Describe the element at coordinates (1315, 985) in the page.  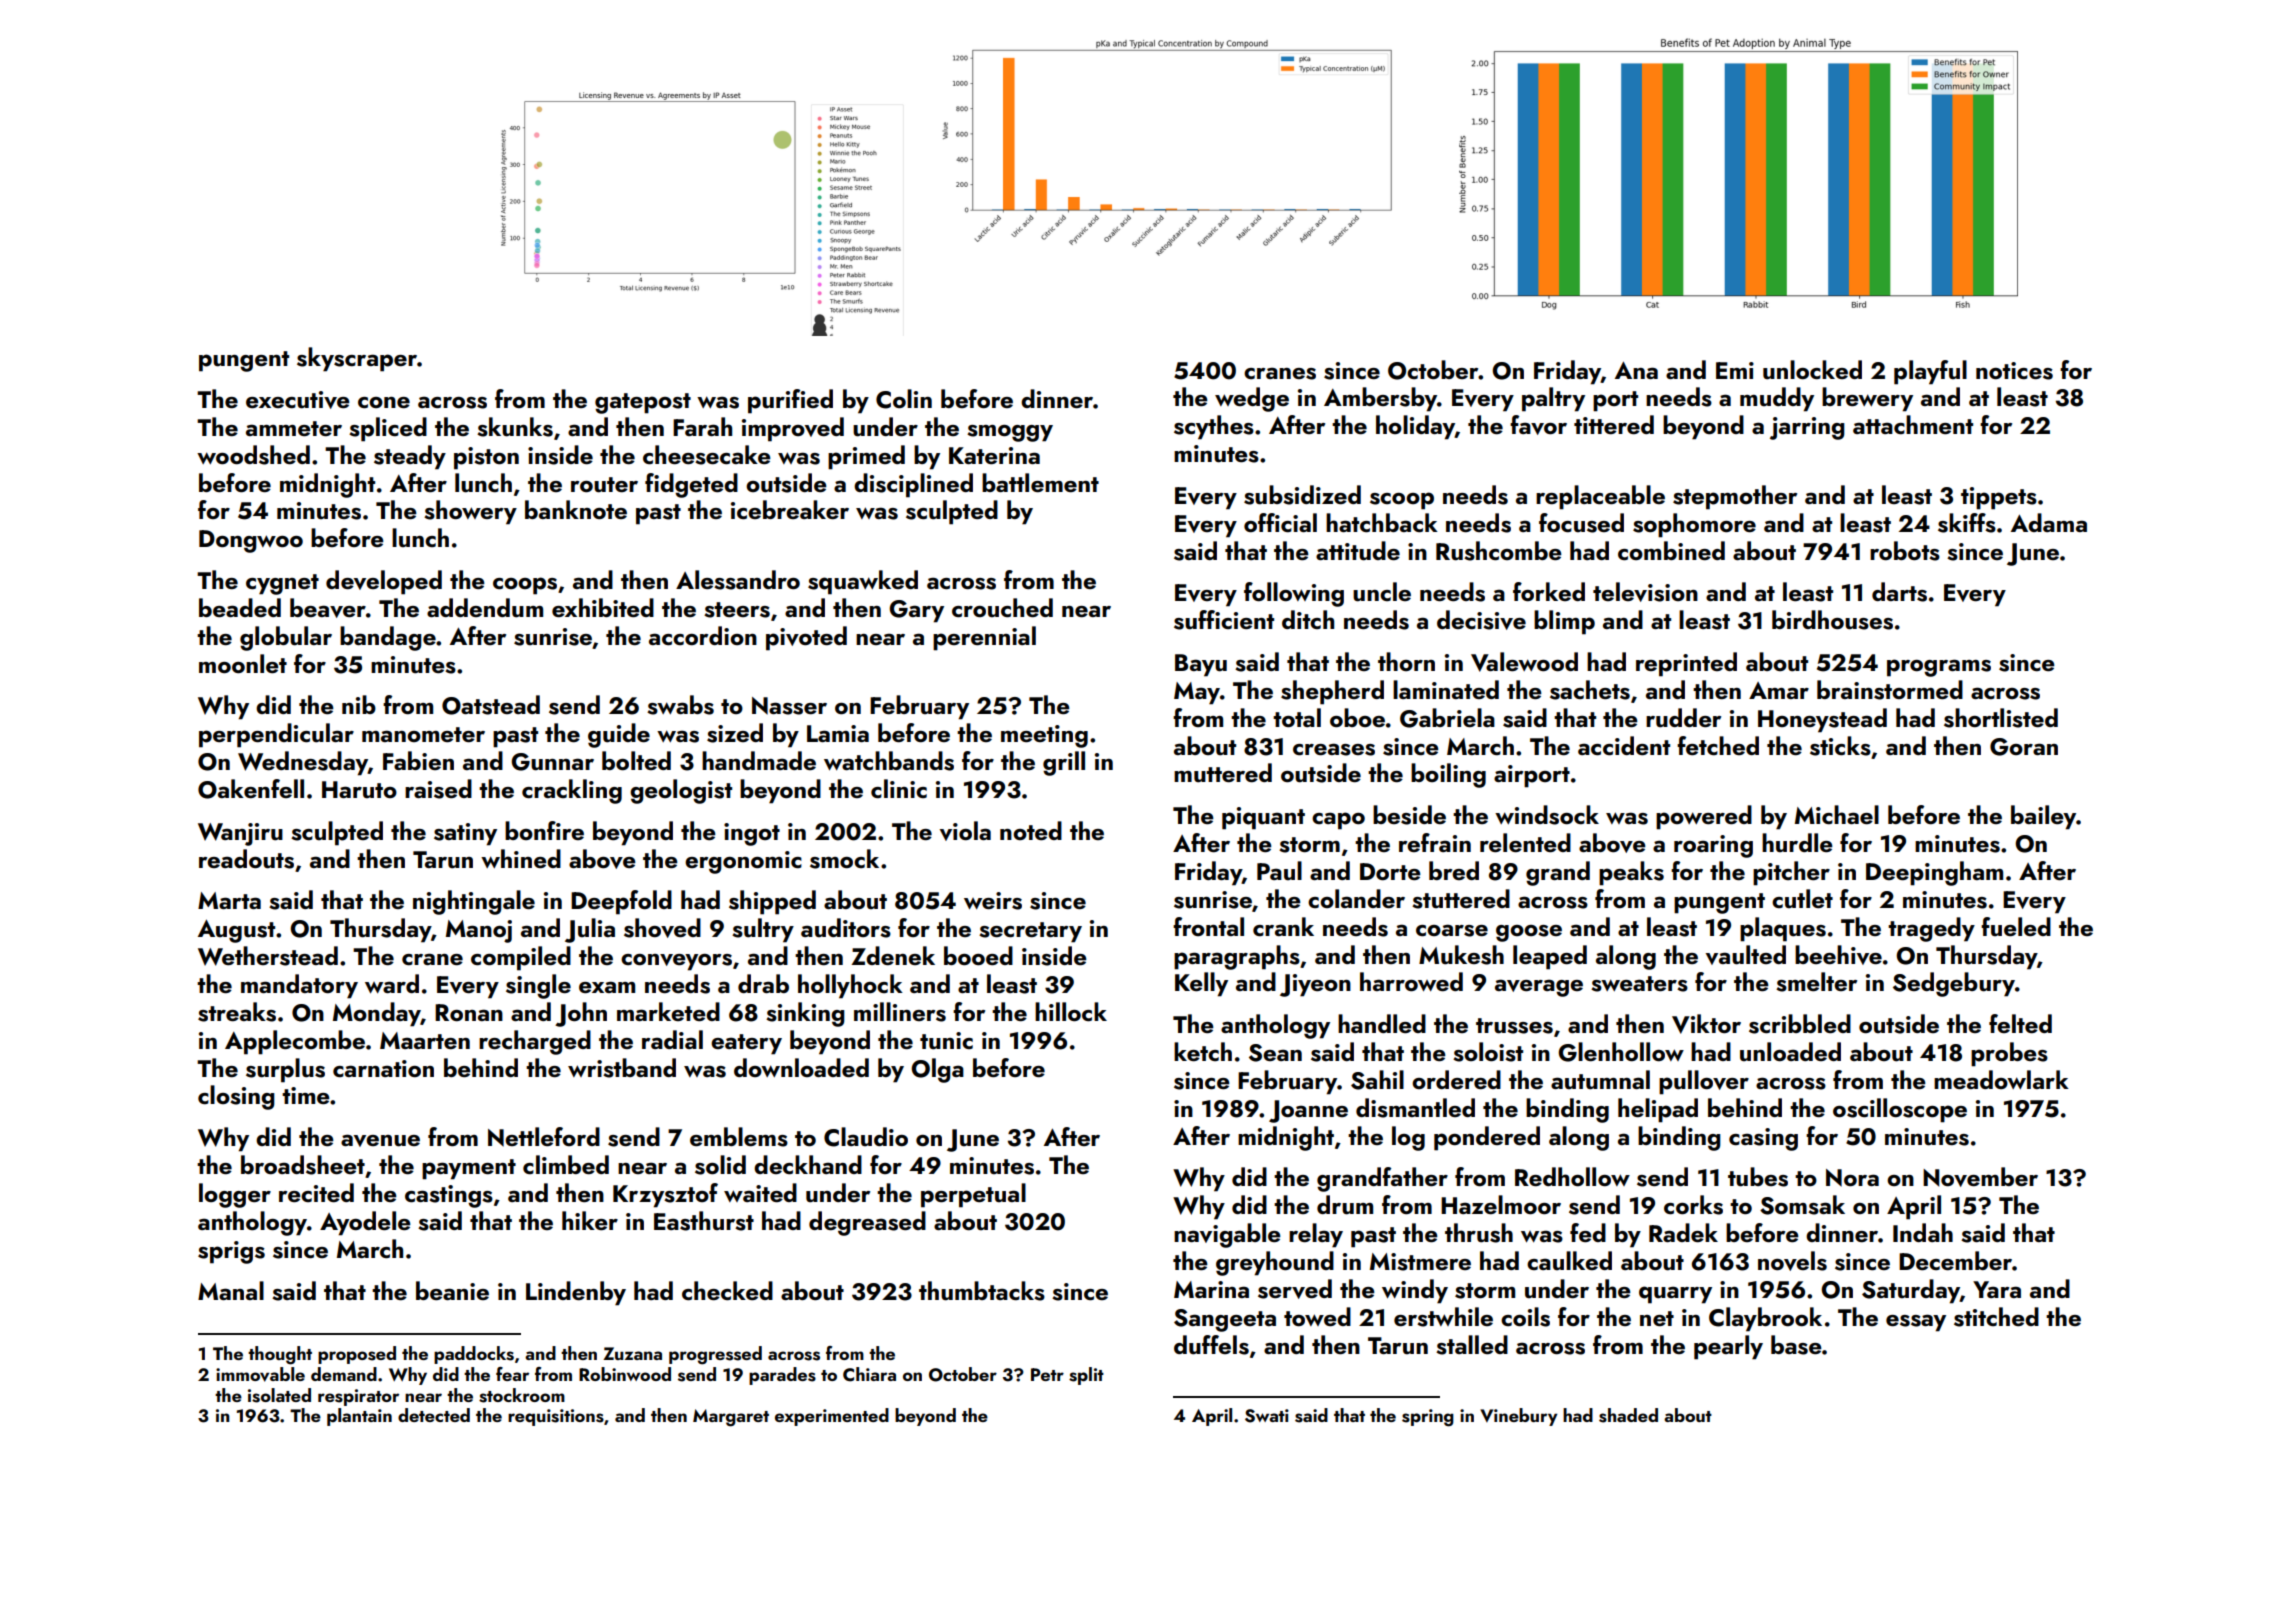
I see `Jiyeon` at that location.
